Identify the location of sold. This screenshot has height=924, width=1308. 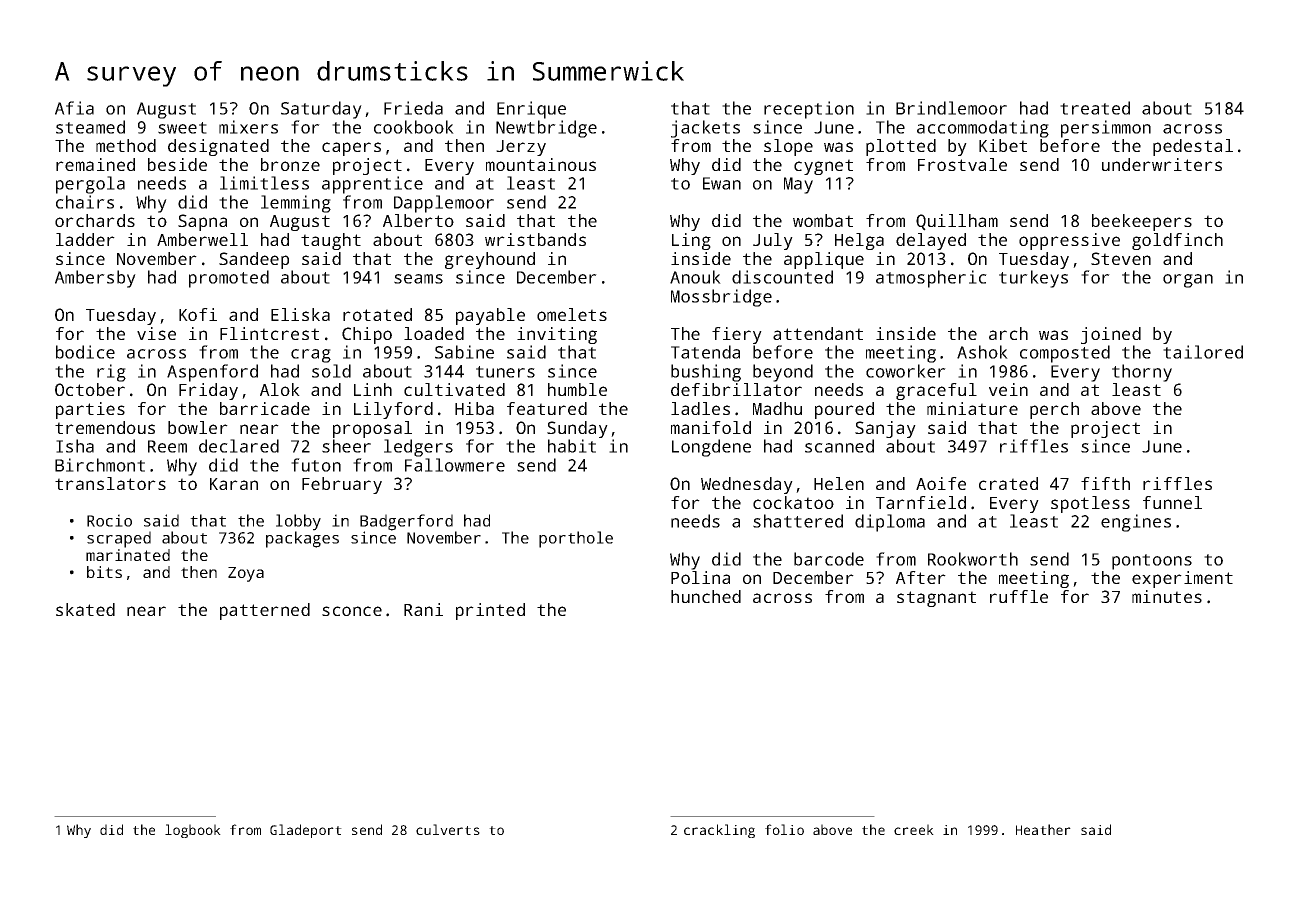
(331, 371).
